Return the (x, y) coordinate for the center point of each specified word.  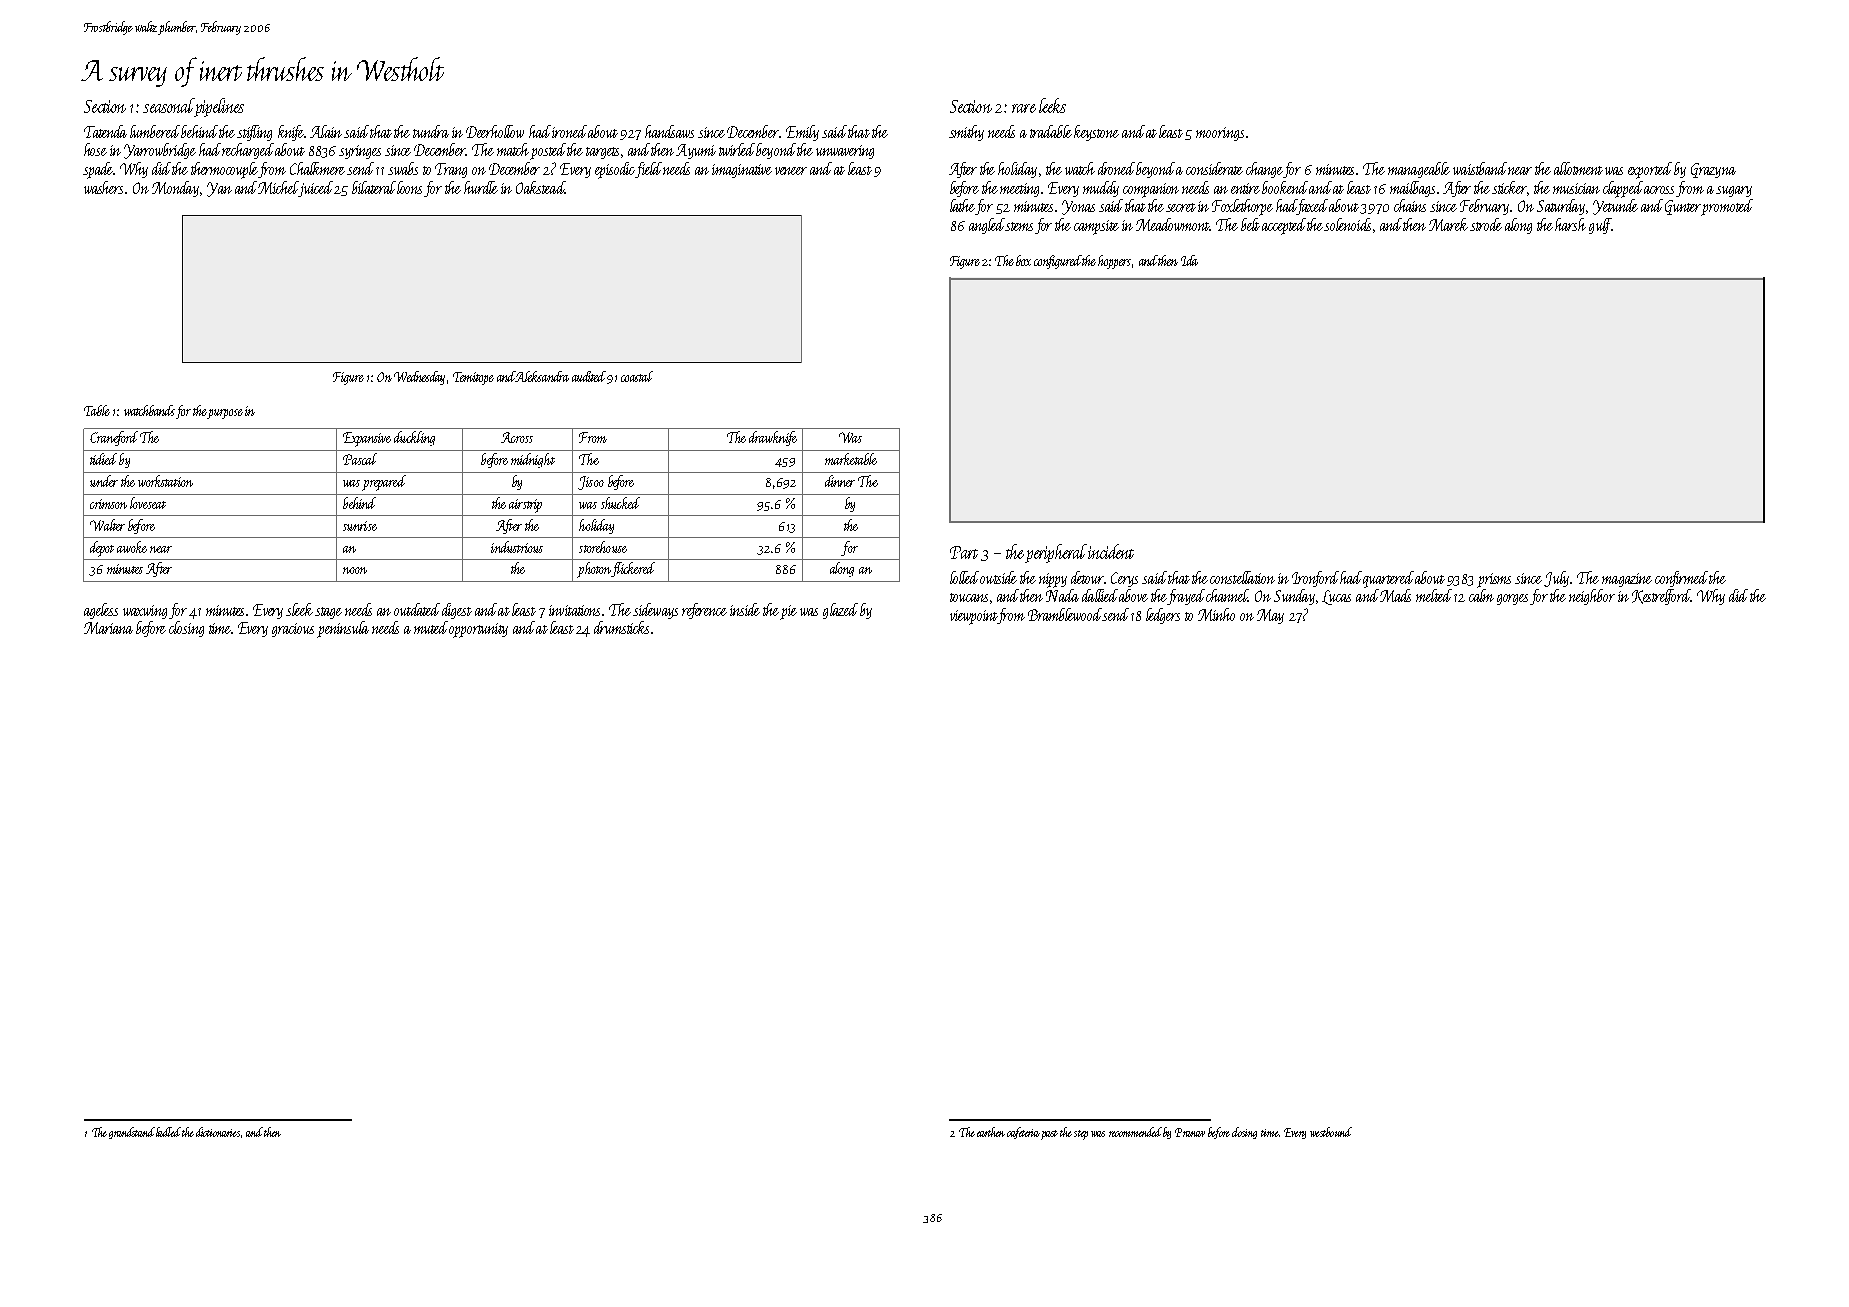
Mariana (108, 628)
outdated (417, 609)
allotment (1578, 168)
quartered (1388, 579)
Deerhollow (495, 131)
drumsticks (621, 627)
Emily (802, 133)
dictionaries (218, 1132)
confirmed (1681, 579)
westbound (1331, 1132)
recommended (1135, 1132)
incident (1111, 551)
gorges (1512, 599)
